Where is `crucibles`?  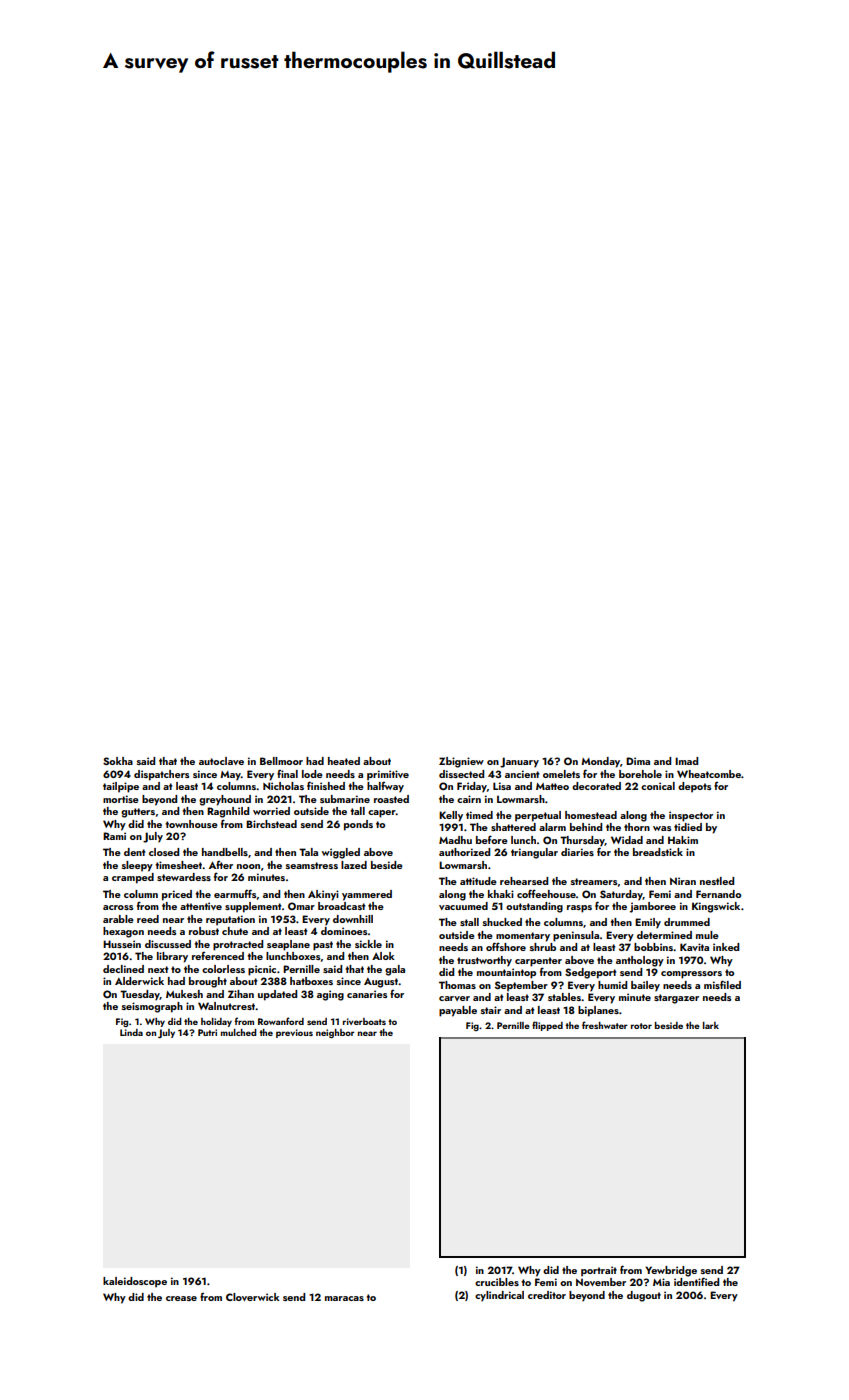
crucibles is located at coordinates (497, 1282).
